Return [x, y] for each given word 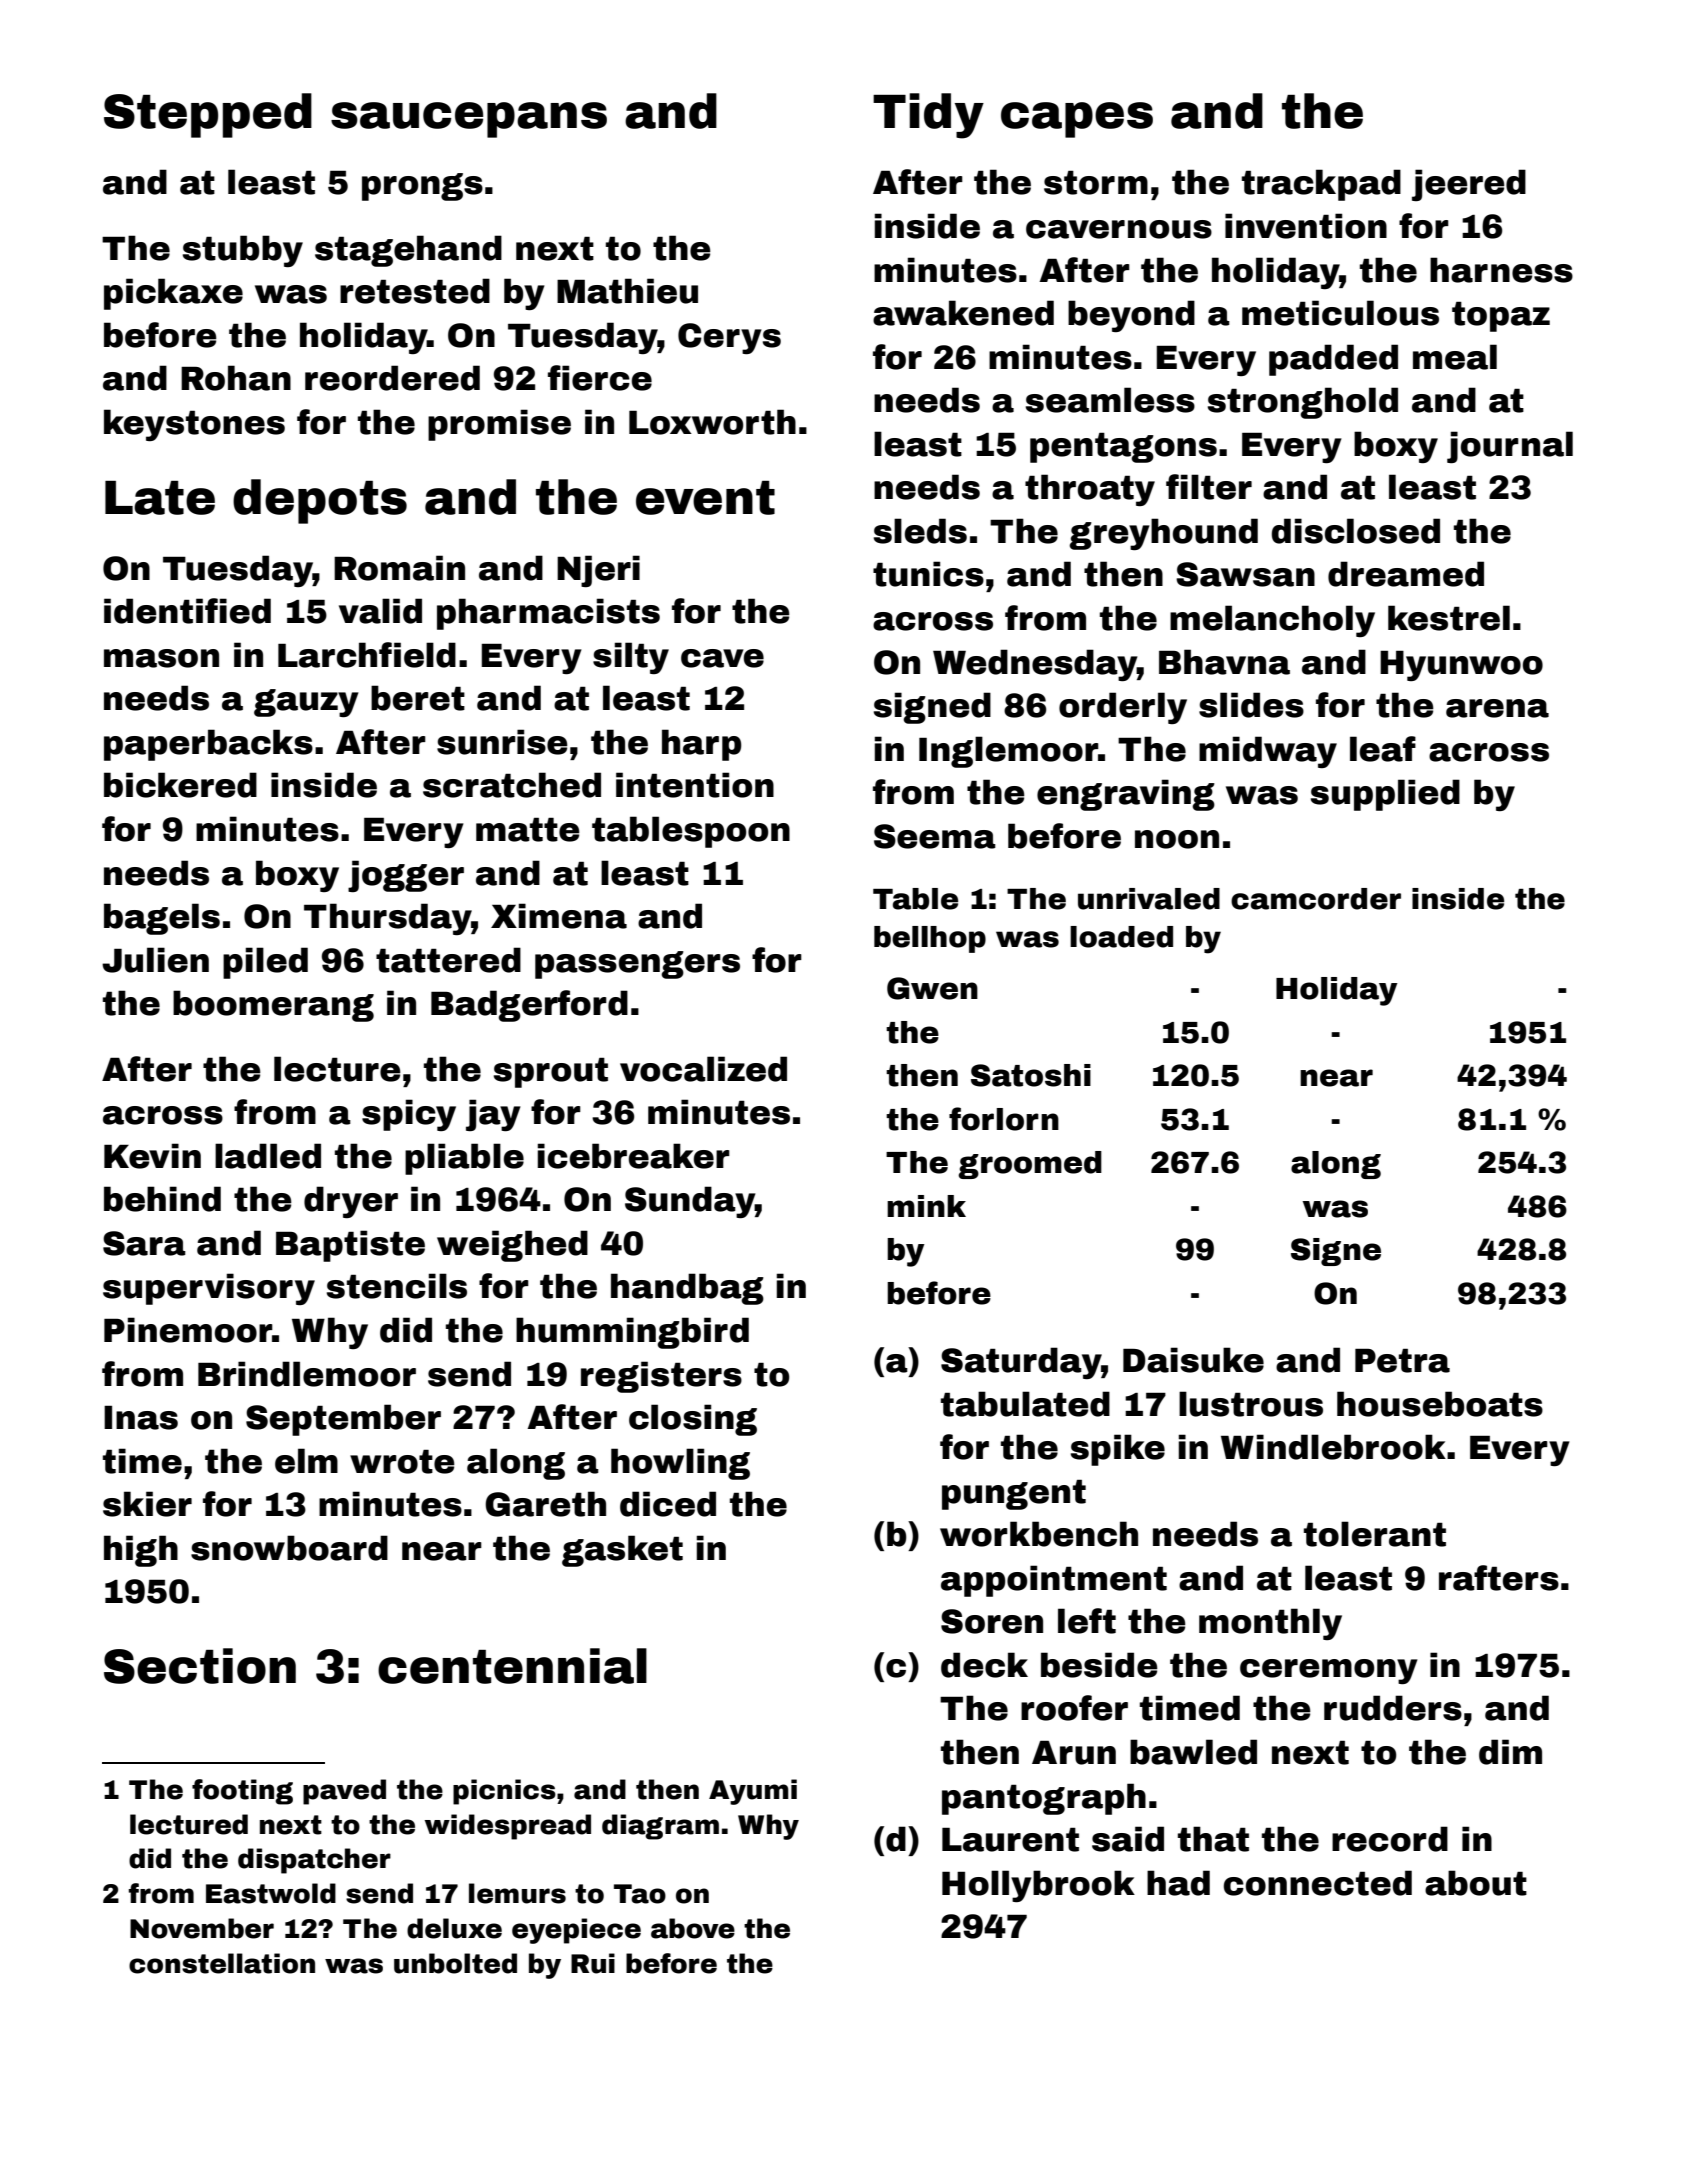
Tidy [928, 116]
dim [1510, 1752]
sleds [920, 531]
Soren [992, 1621]
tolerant [1375, 1534]
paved [344, 1792]
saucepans [469, 120]
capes [1077, 120]
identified [187, 611]
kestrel [1449, 618]
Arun [1074, 1753]
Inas [141, 1418]
